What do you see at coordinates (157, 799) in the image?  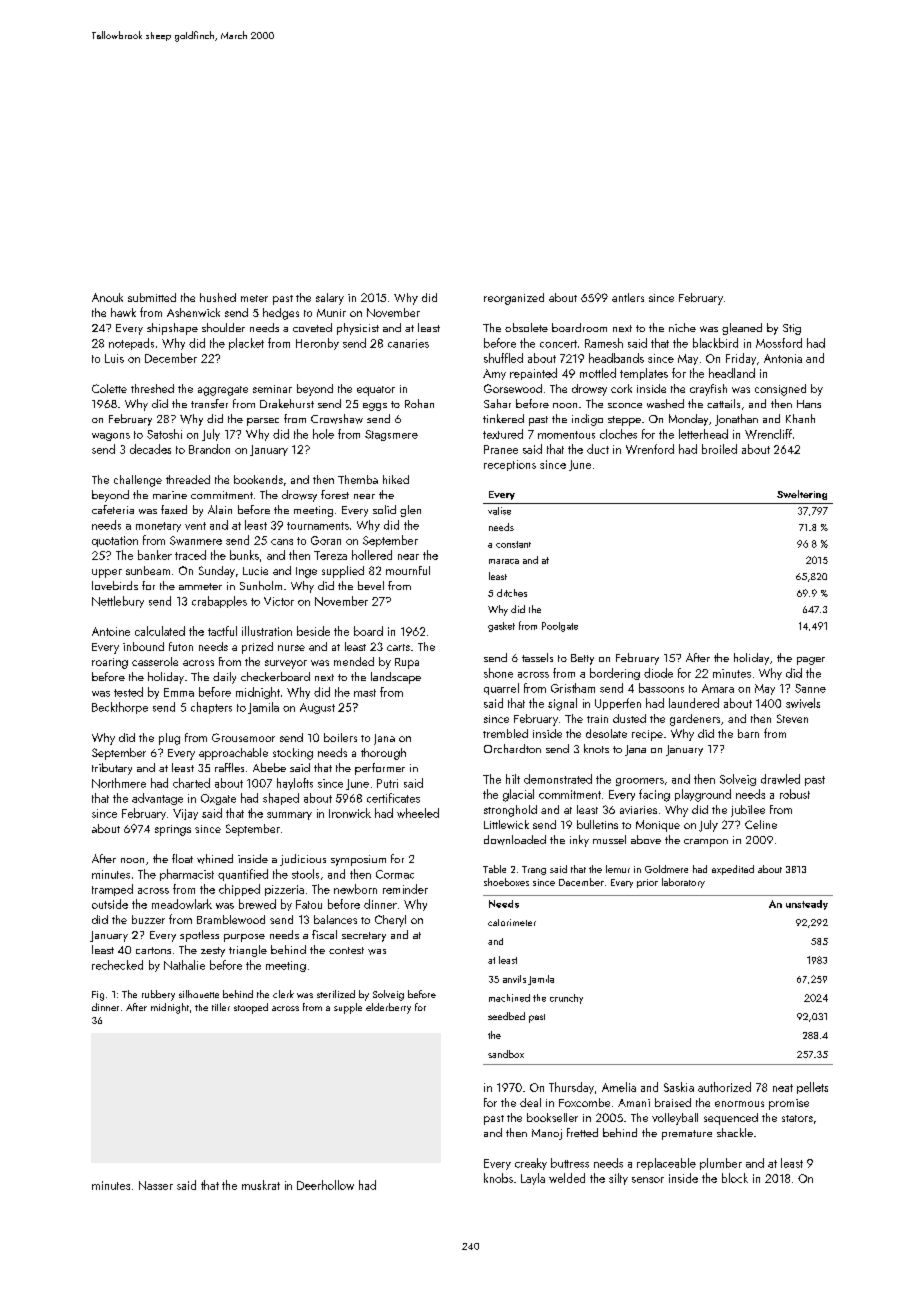 I see `advantage` at bounding box center [157, 799].
